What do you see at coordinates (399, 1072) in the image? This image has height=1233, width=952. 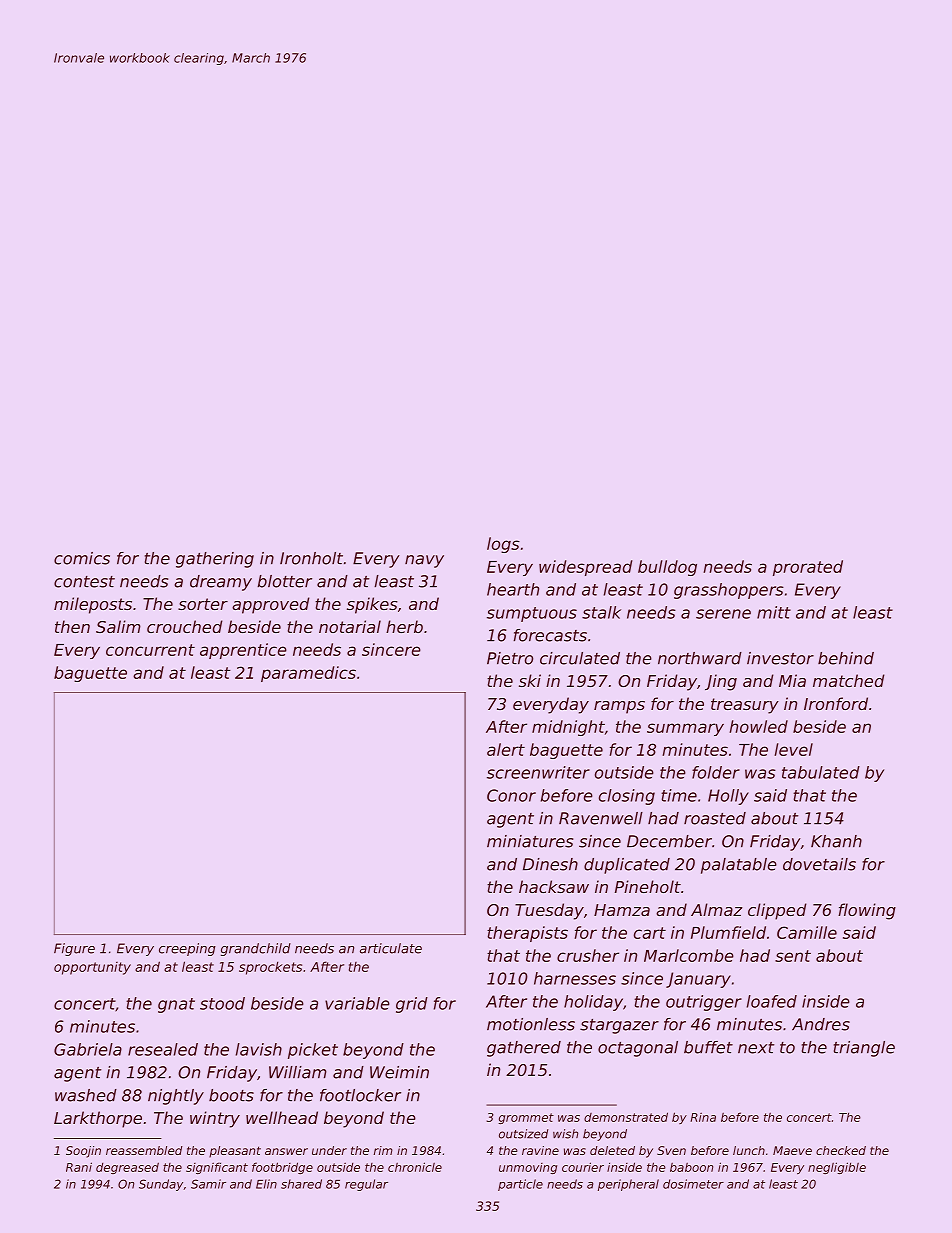 I see `Weimin` at bounding box center [399, 1072].
